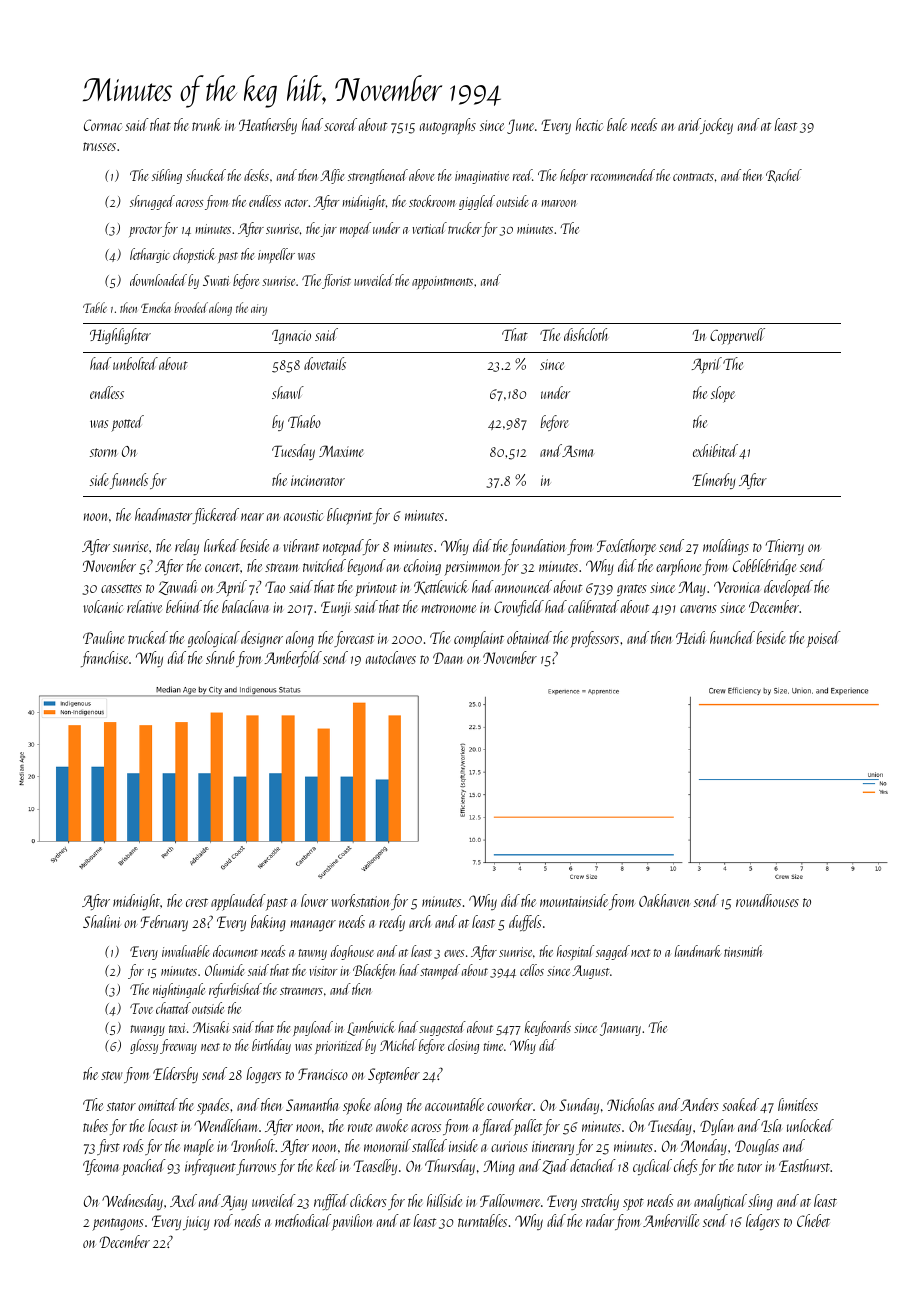 This screenshot has width=924, height=1308. What do you see at coordinates (323, 971) in the screenshot?
I see `visitor` at bounding box center [323, 971].
